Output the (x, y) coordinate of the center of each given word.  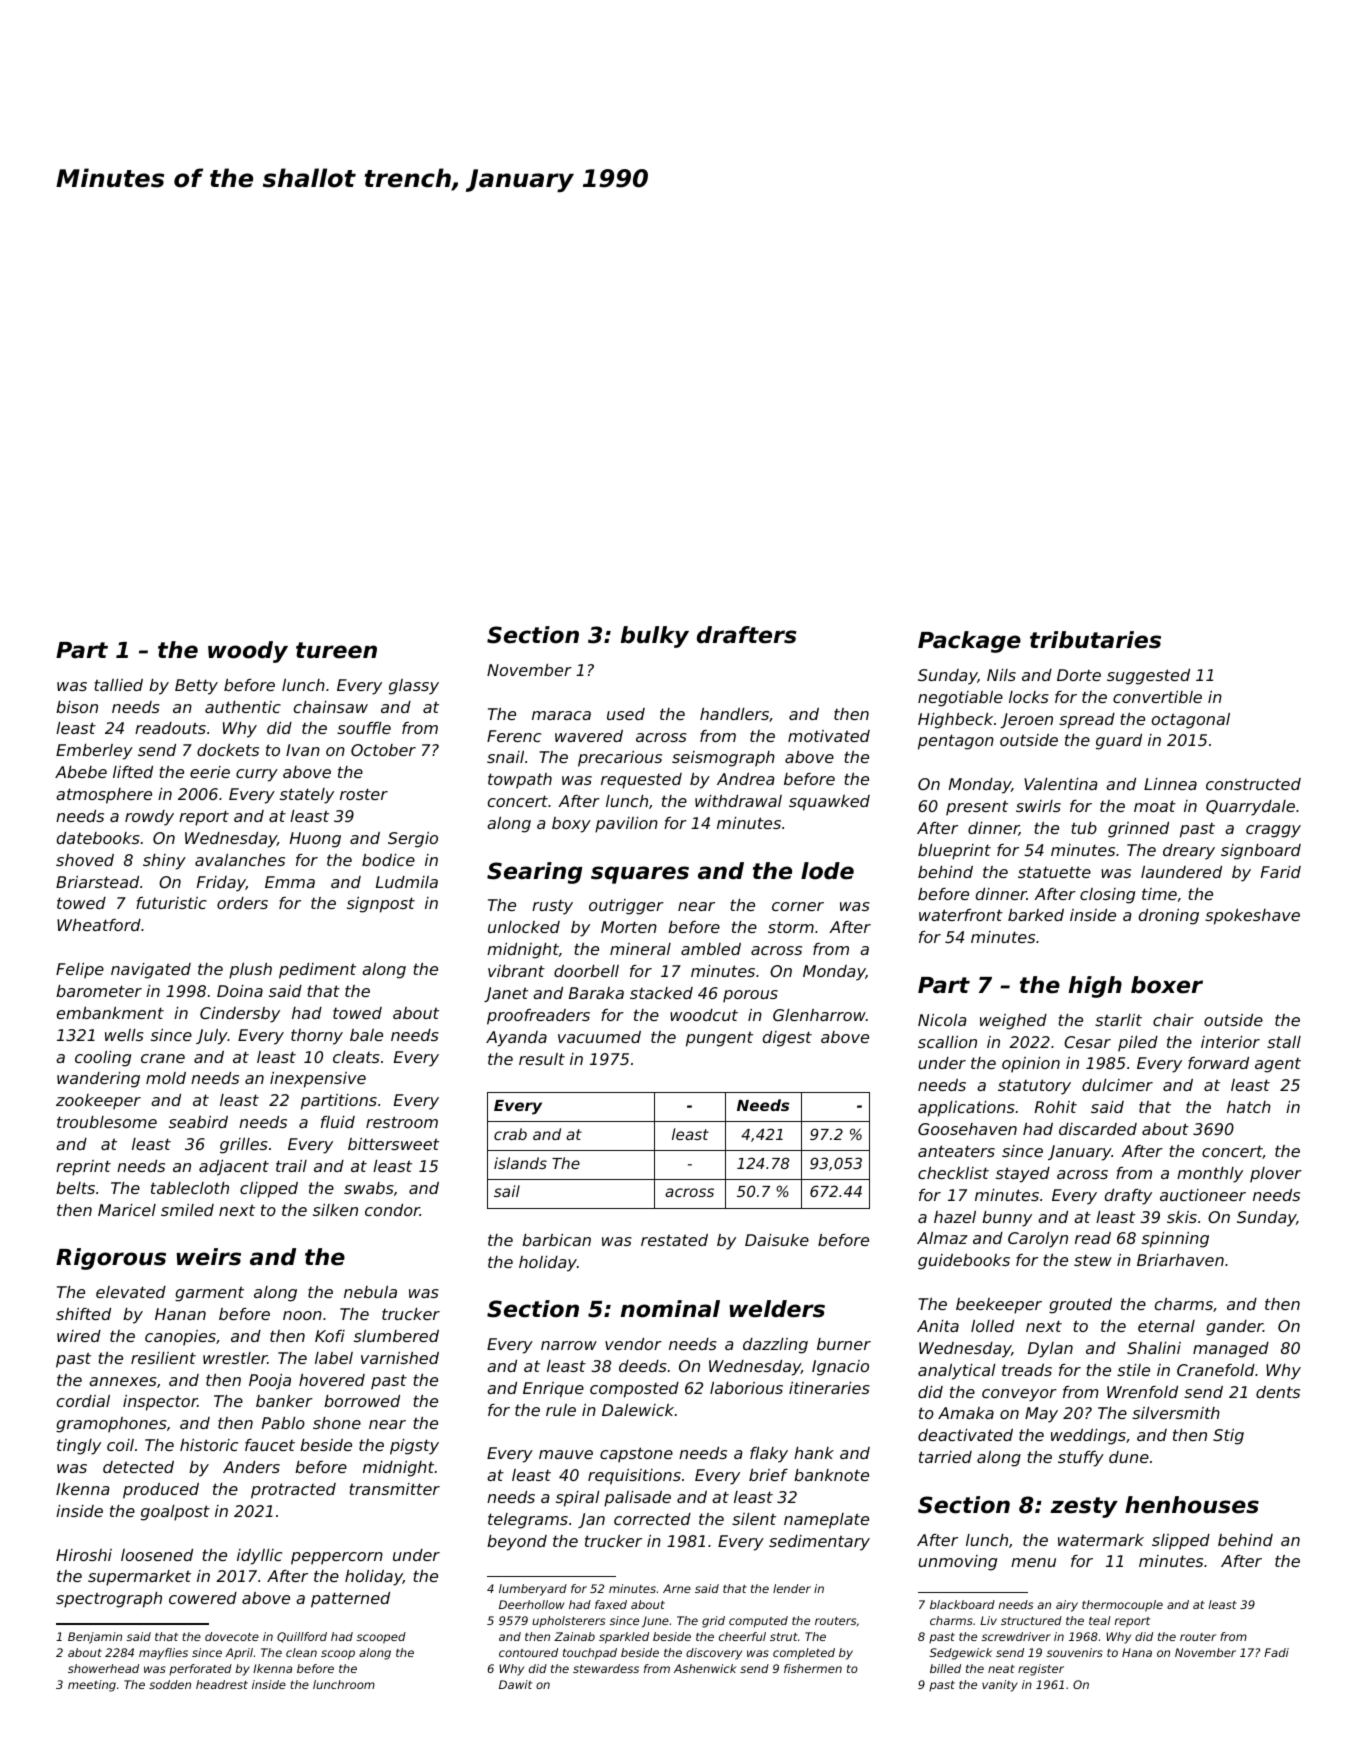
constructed (1253, 784)
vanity (1000, 1686)
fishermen (813, 1668)
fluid (338, 1122)
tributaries (1095, 640)
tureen (336, 650)
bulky (655, 637)
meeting (92, 1686)
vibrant (516, 971)
